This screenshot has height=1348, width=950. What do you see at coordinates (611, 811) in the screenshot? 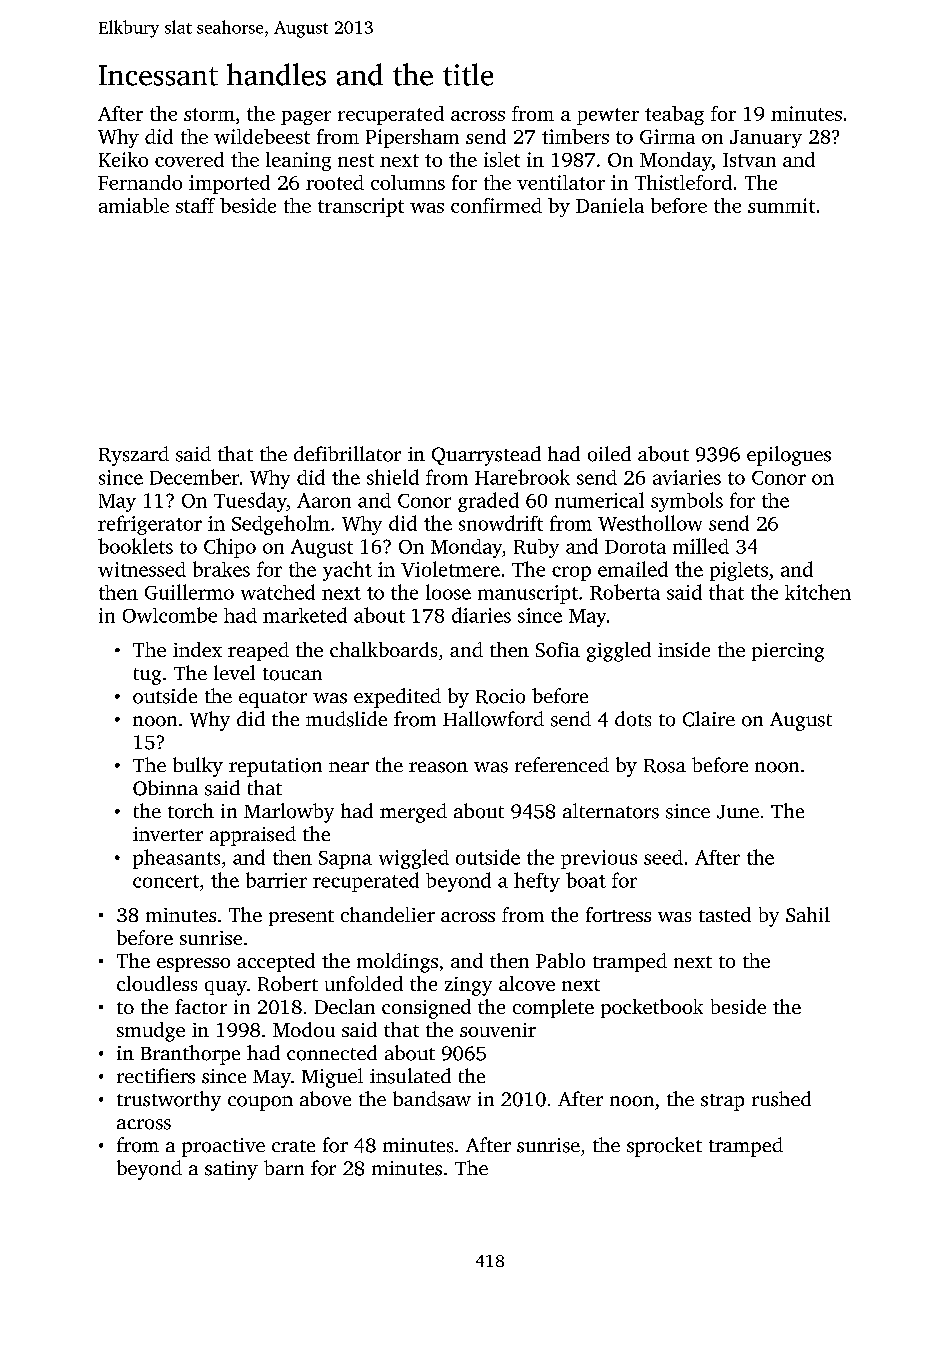
I see `alternators` at bounding box center [611, 811].
